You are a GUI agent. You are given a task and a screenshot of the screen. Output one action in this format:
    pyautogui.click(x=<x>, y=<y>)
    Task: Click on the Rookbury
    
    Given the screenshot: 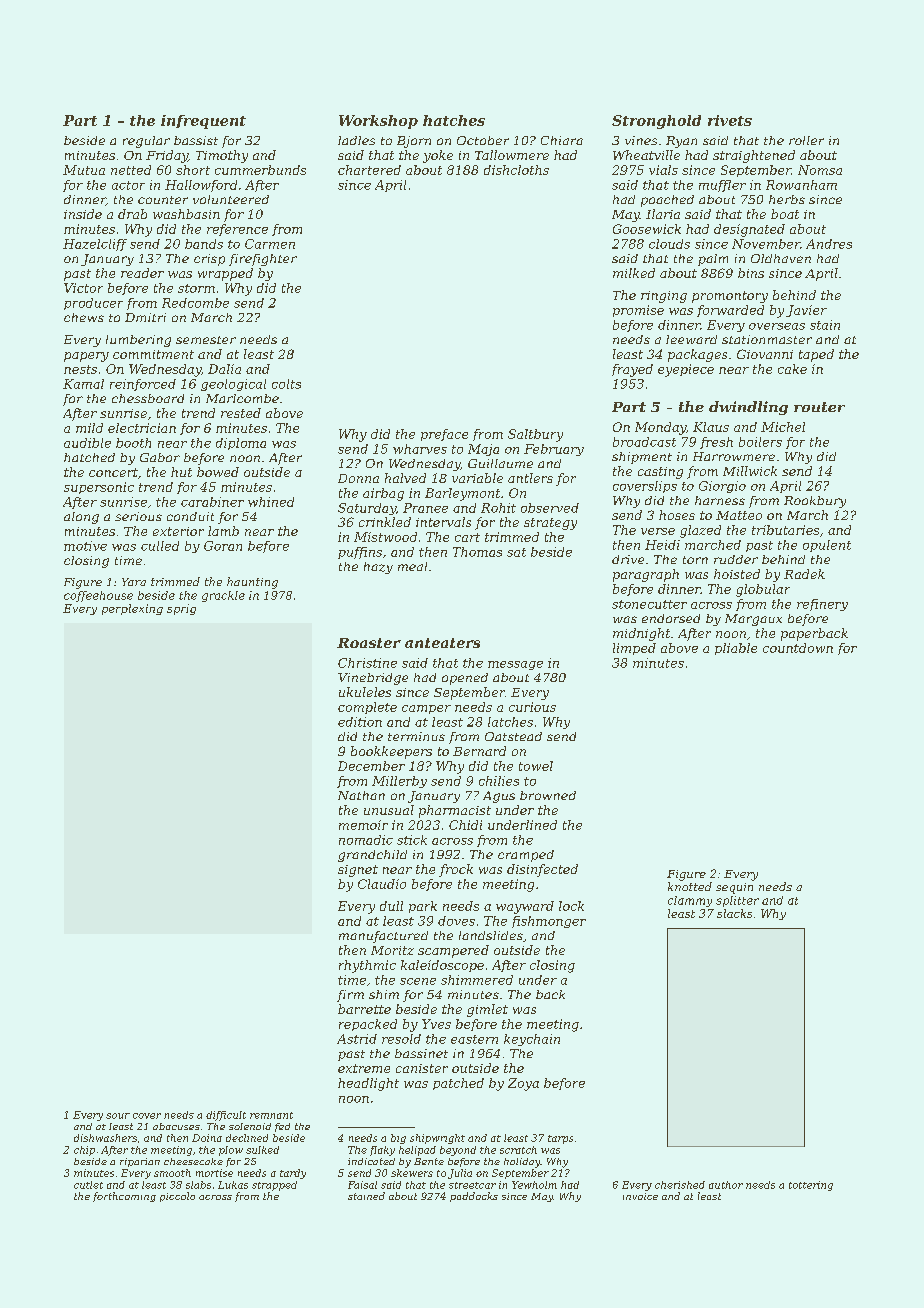 What is the action you would take?
    pyautogui.click(x=815, y=502)
